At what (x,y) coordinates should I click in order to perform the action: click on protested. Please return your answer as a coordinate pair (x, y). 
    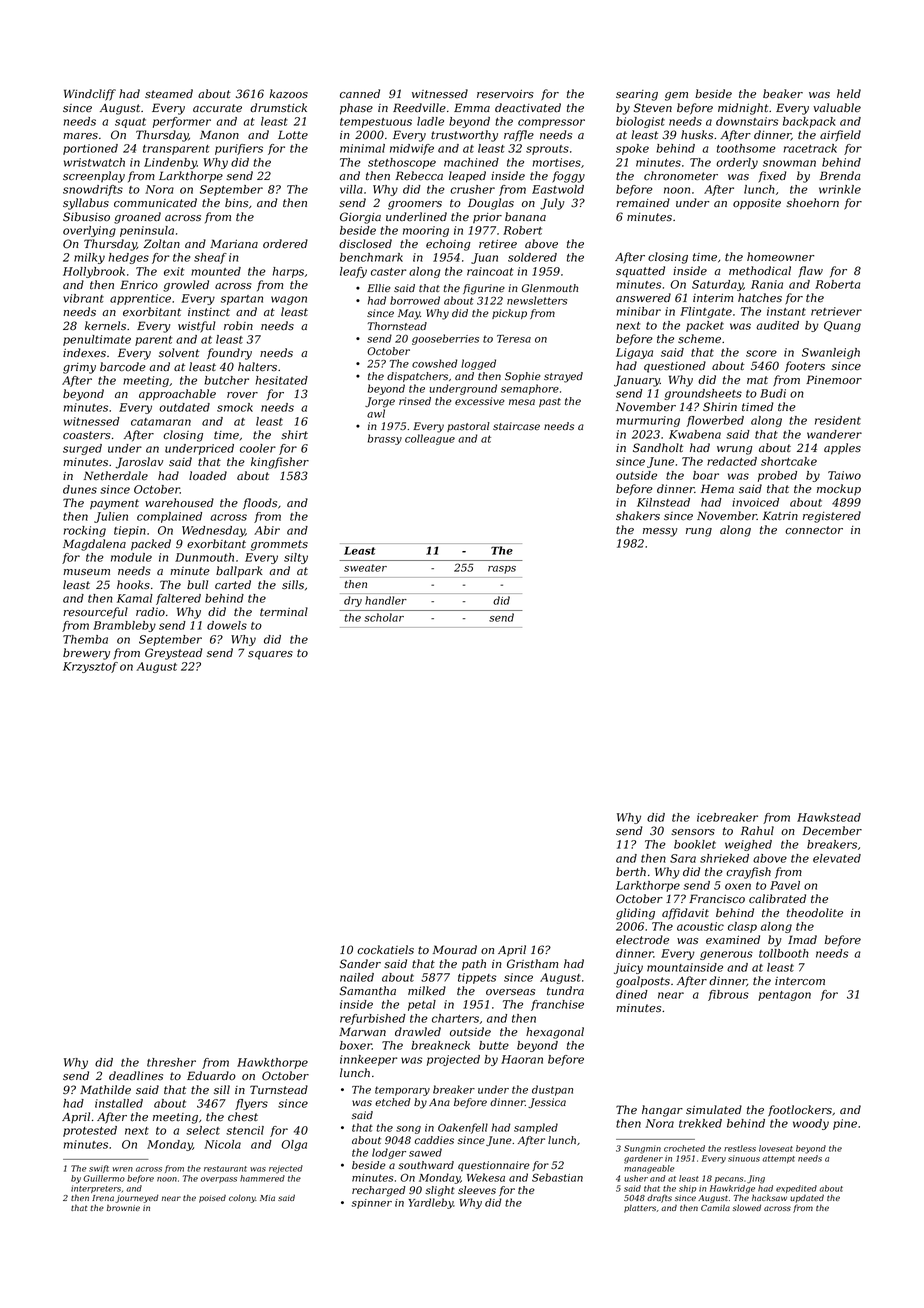
    Looking at the image, I should click on (90, 1131).
